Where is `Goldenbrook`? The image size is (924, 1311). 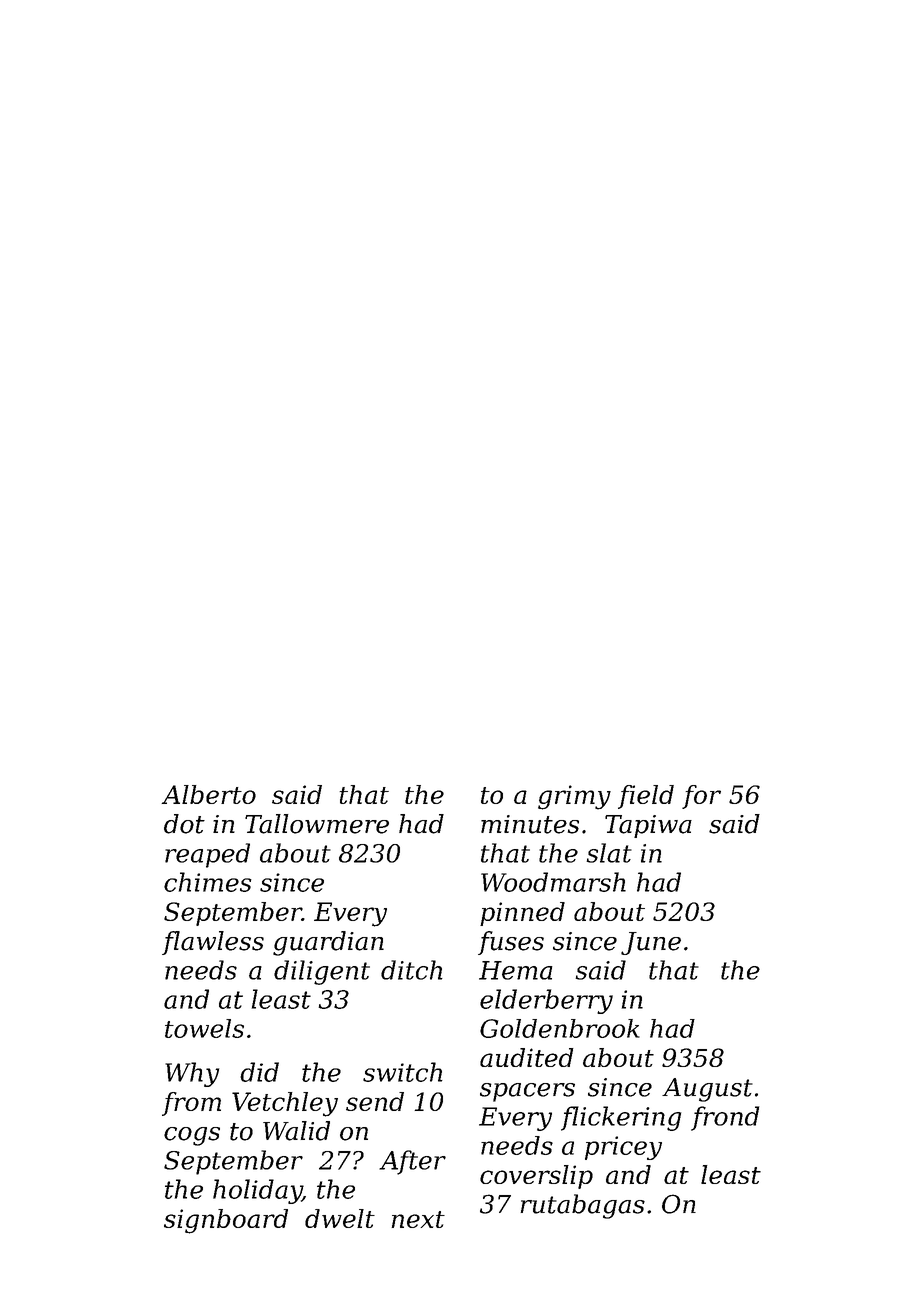
Goldenbrook is located at coordinates (560, 1028).
